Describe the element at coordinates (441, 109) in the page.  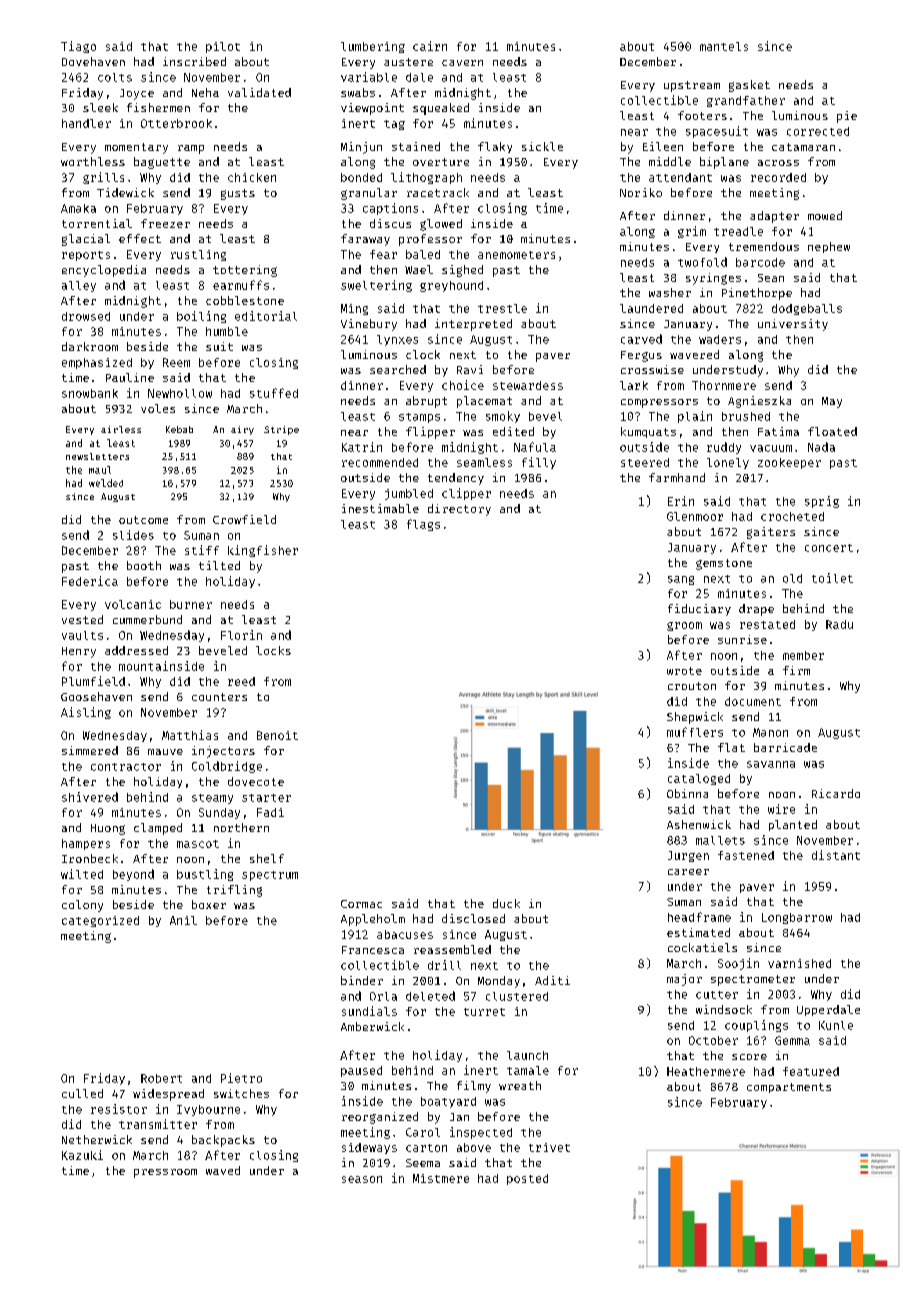
I see `squeaked` at that location.
